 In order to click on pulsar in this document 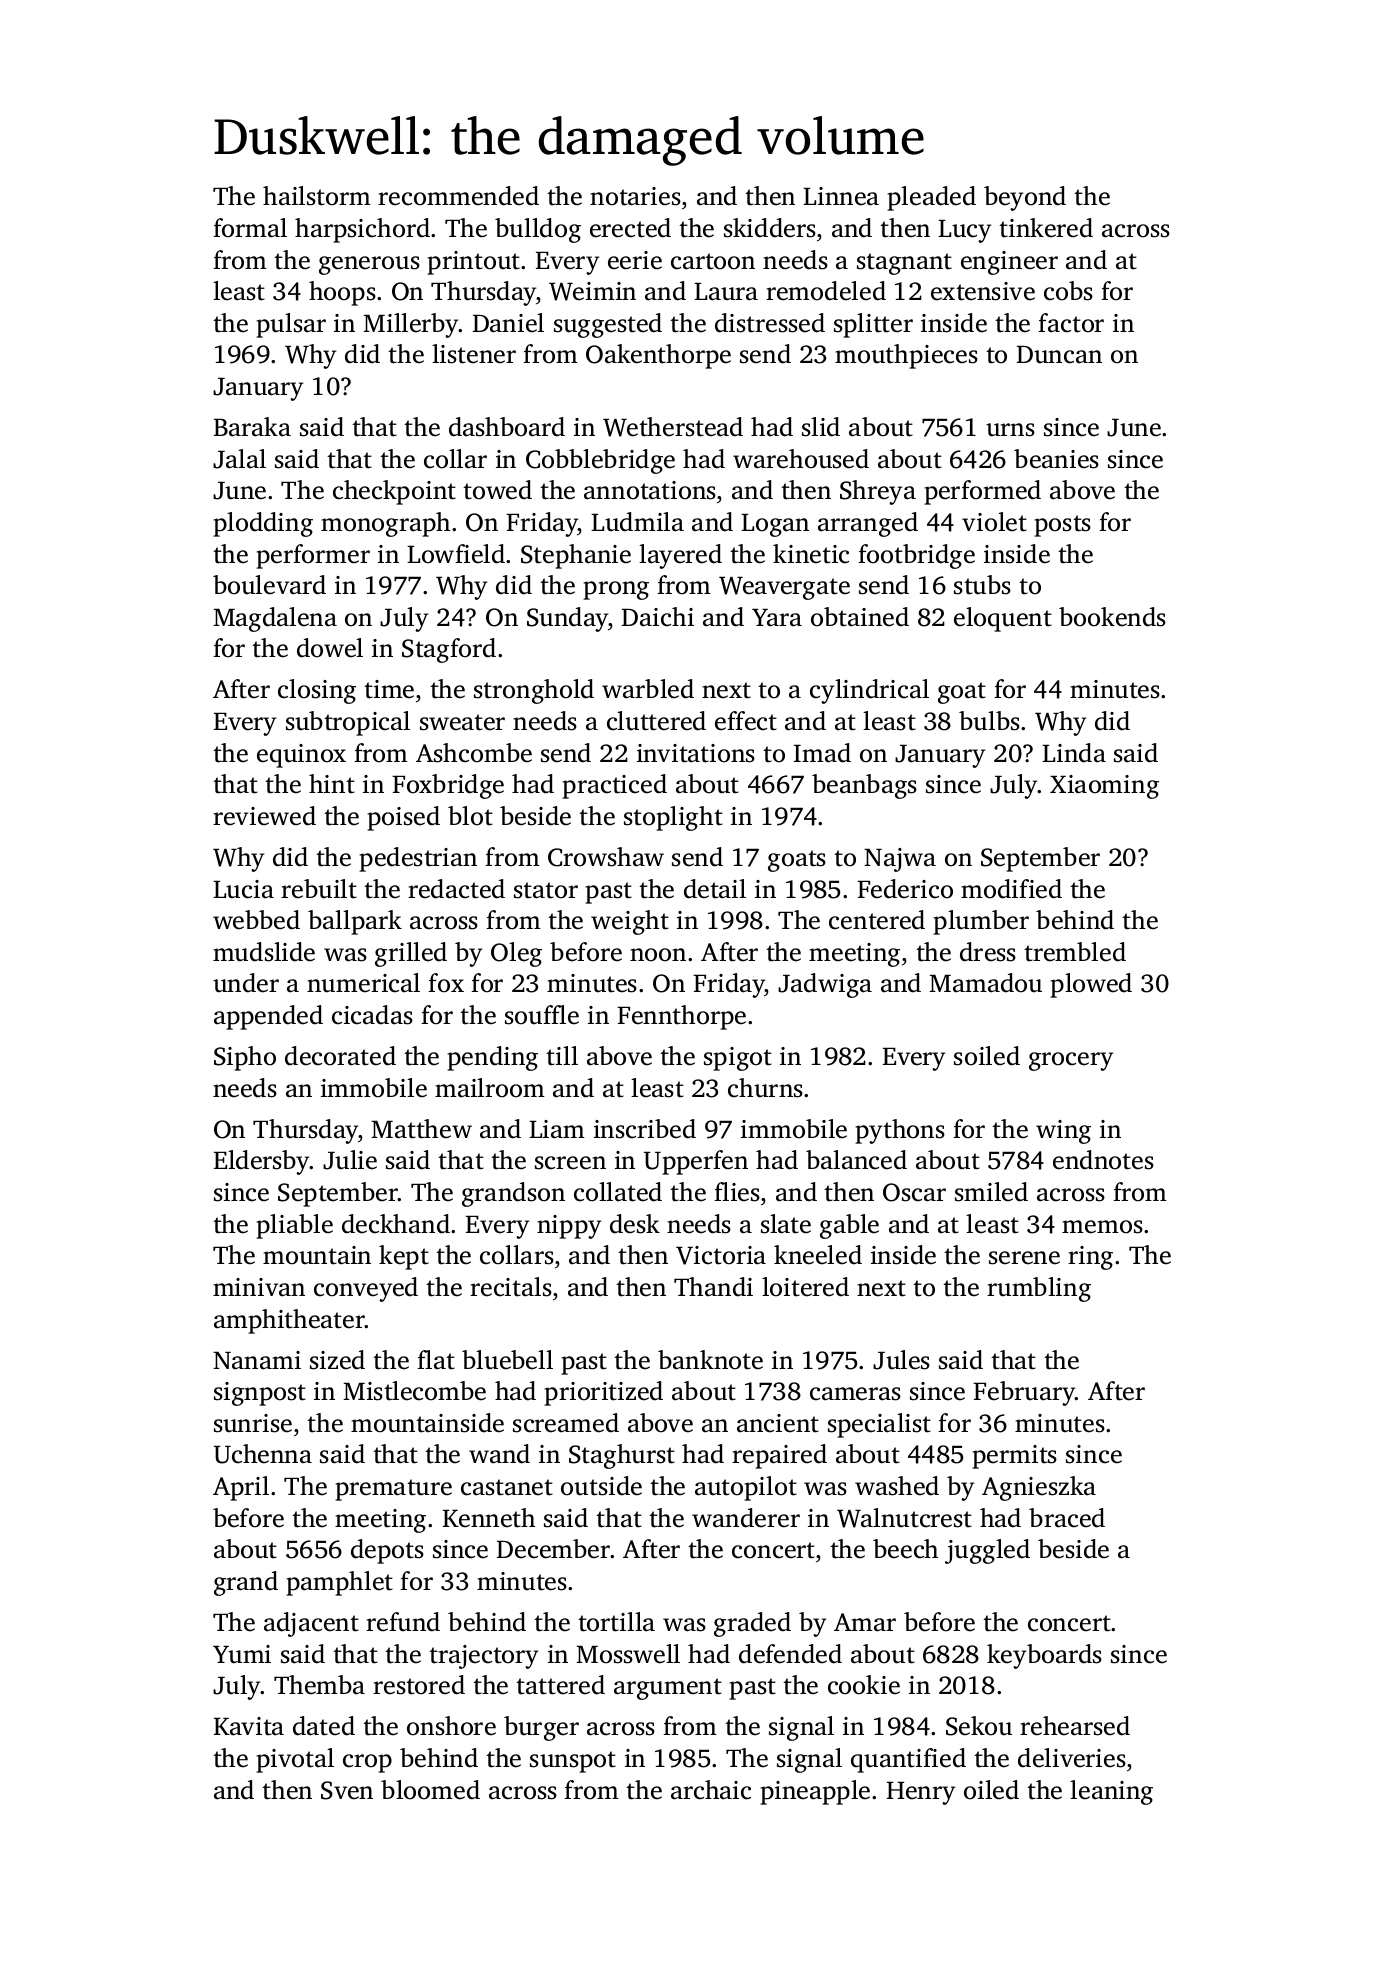, I will do `click(291, 325)`.
